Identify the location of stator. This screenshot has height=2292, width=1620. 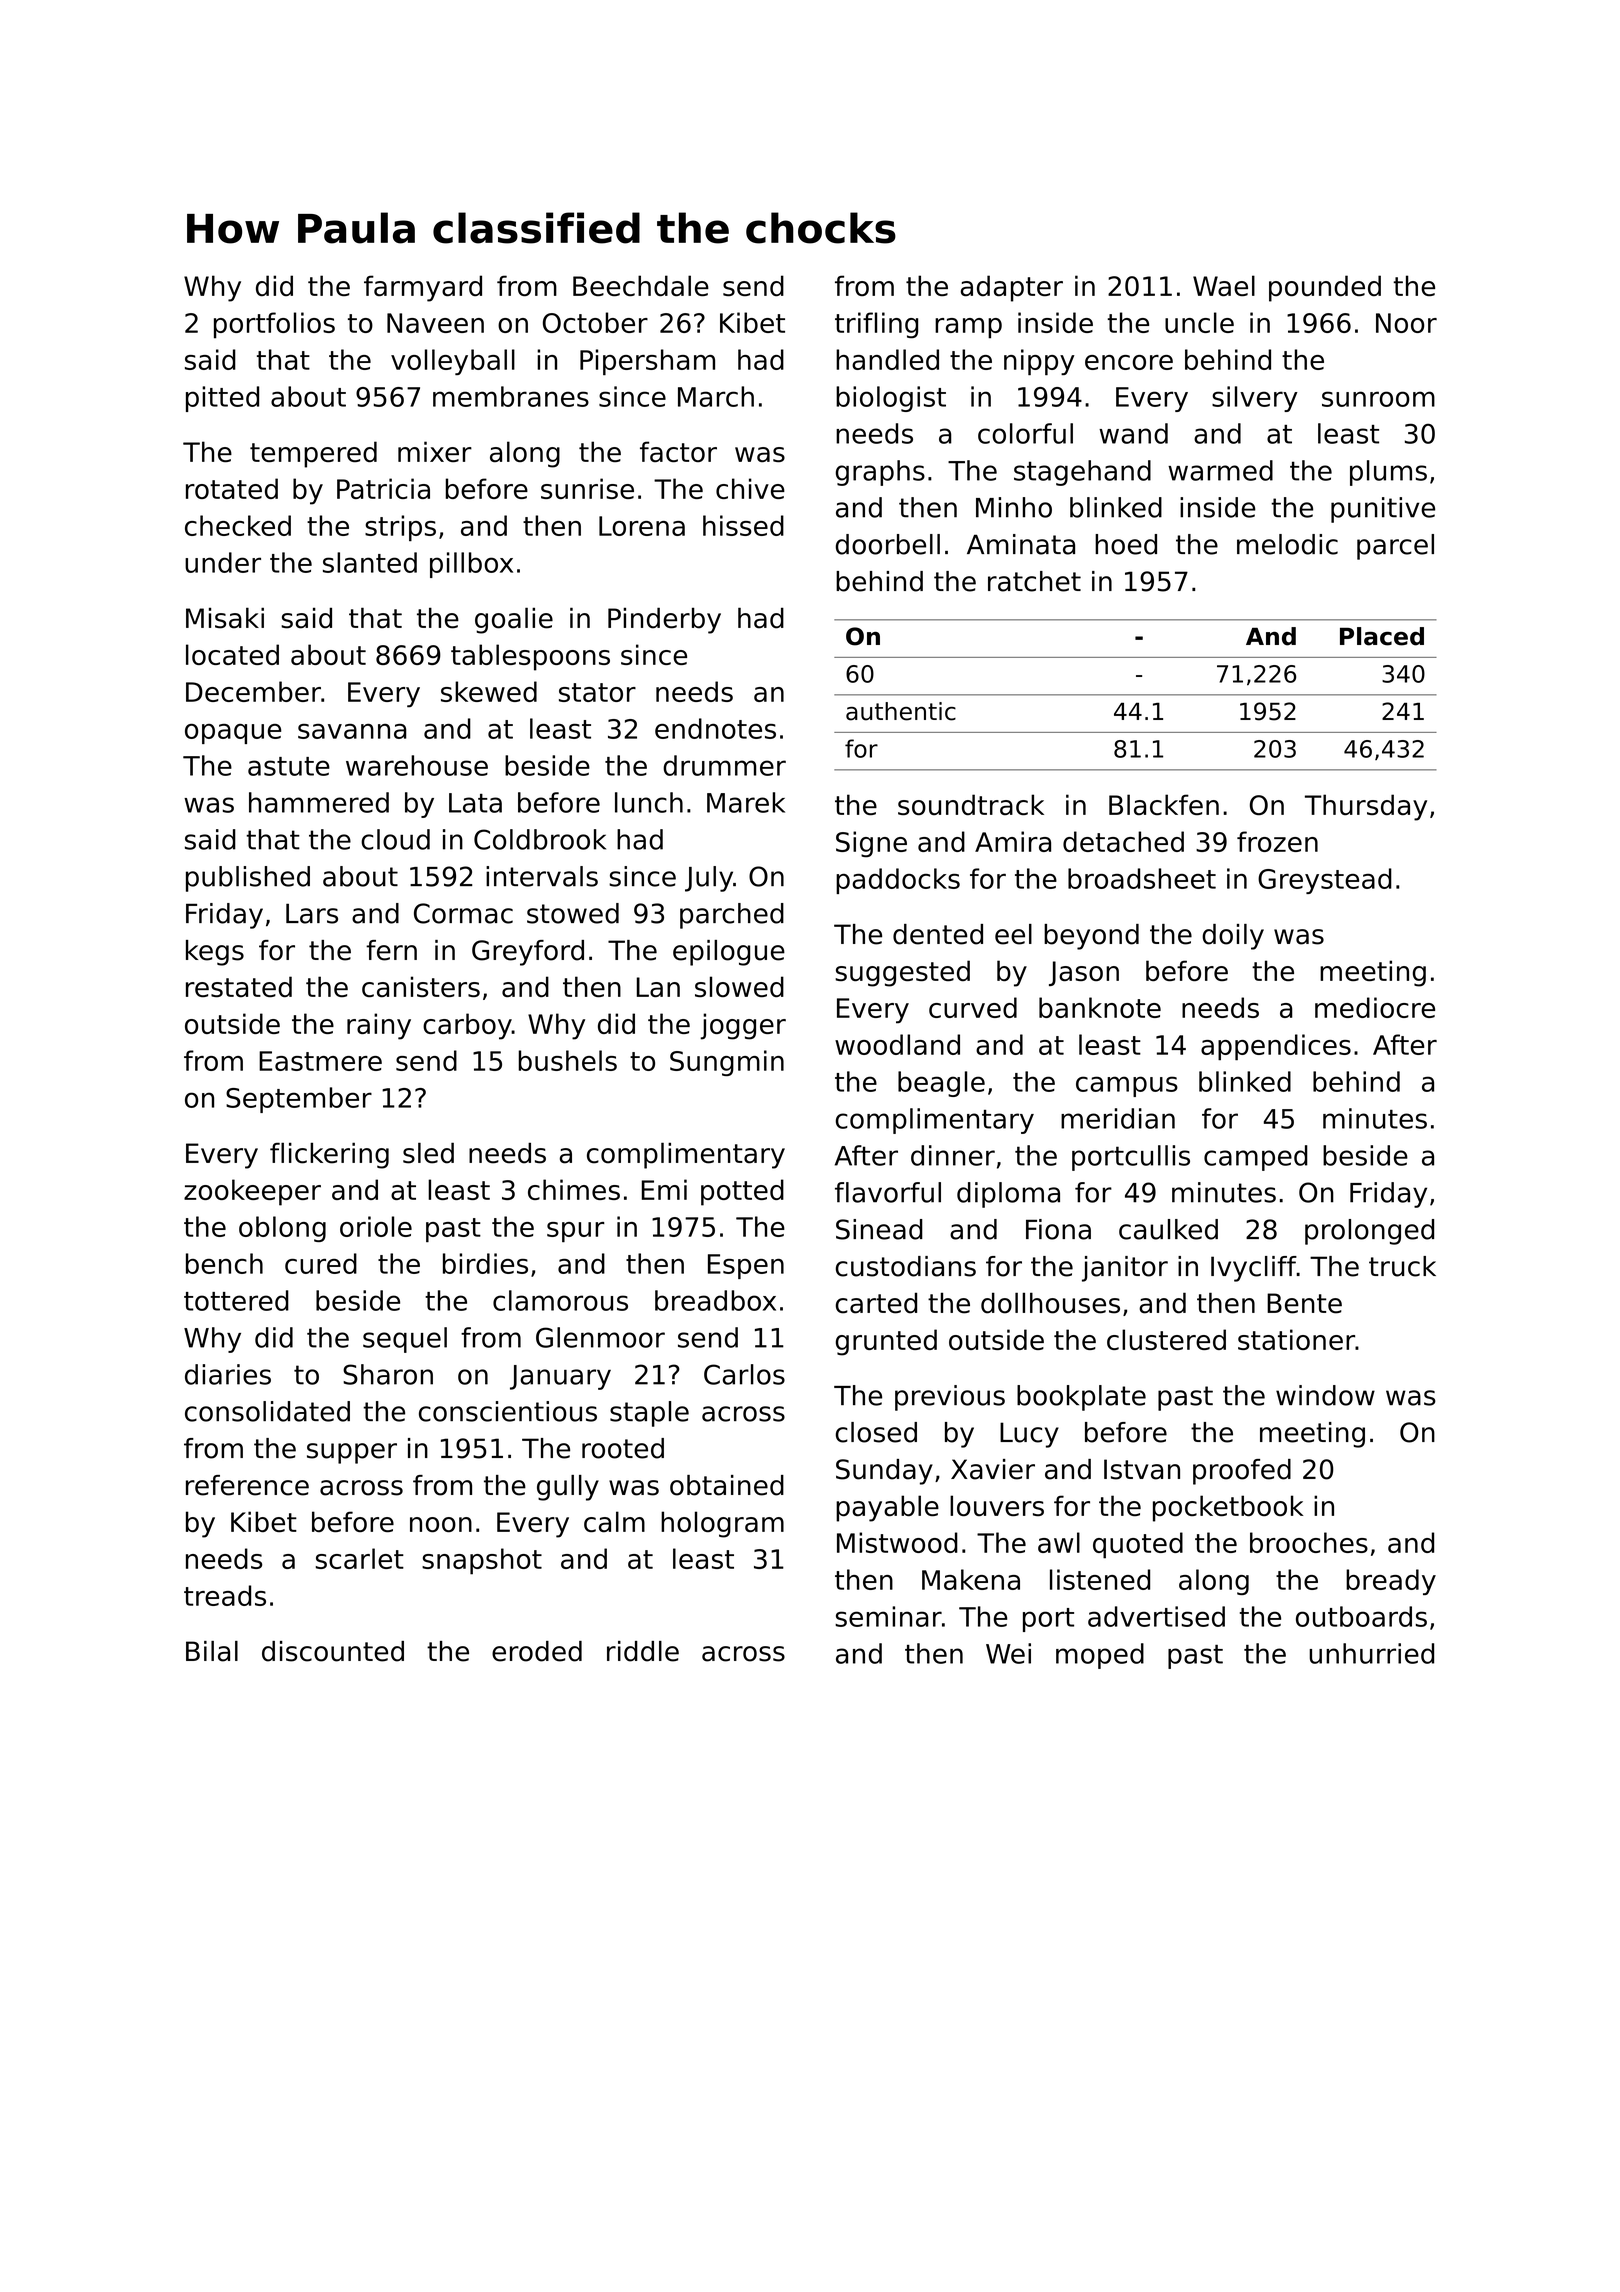
(597, 692).
